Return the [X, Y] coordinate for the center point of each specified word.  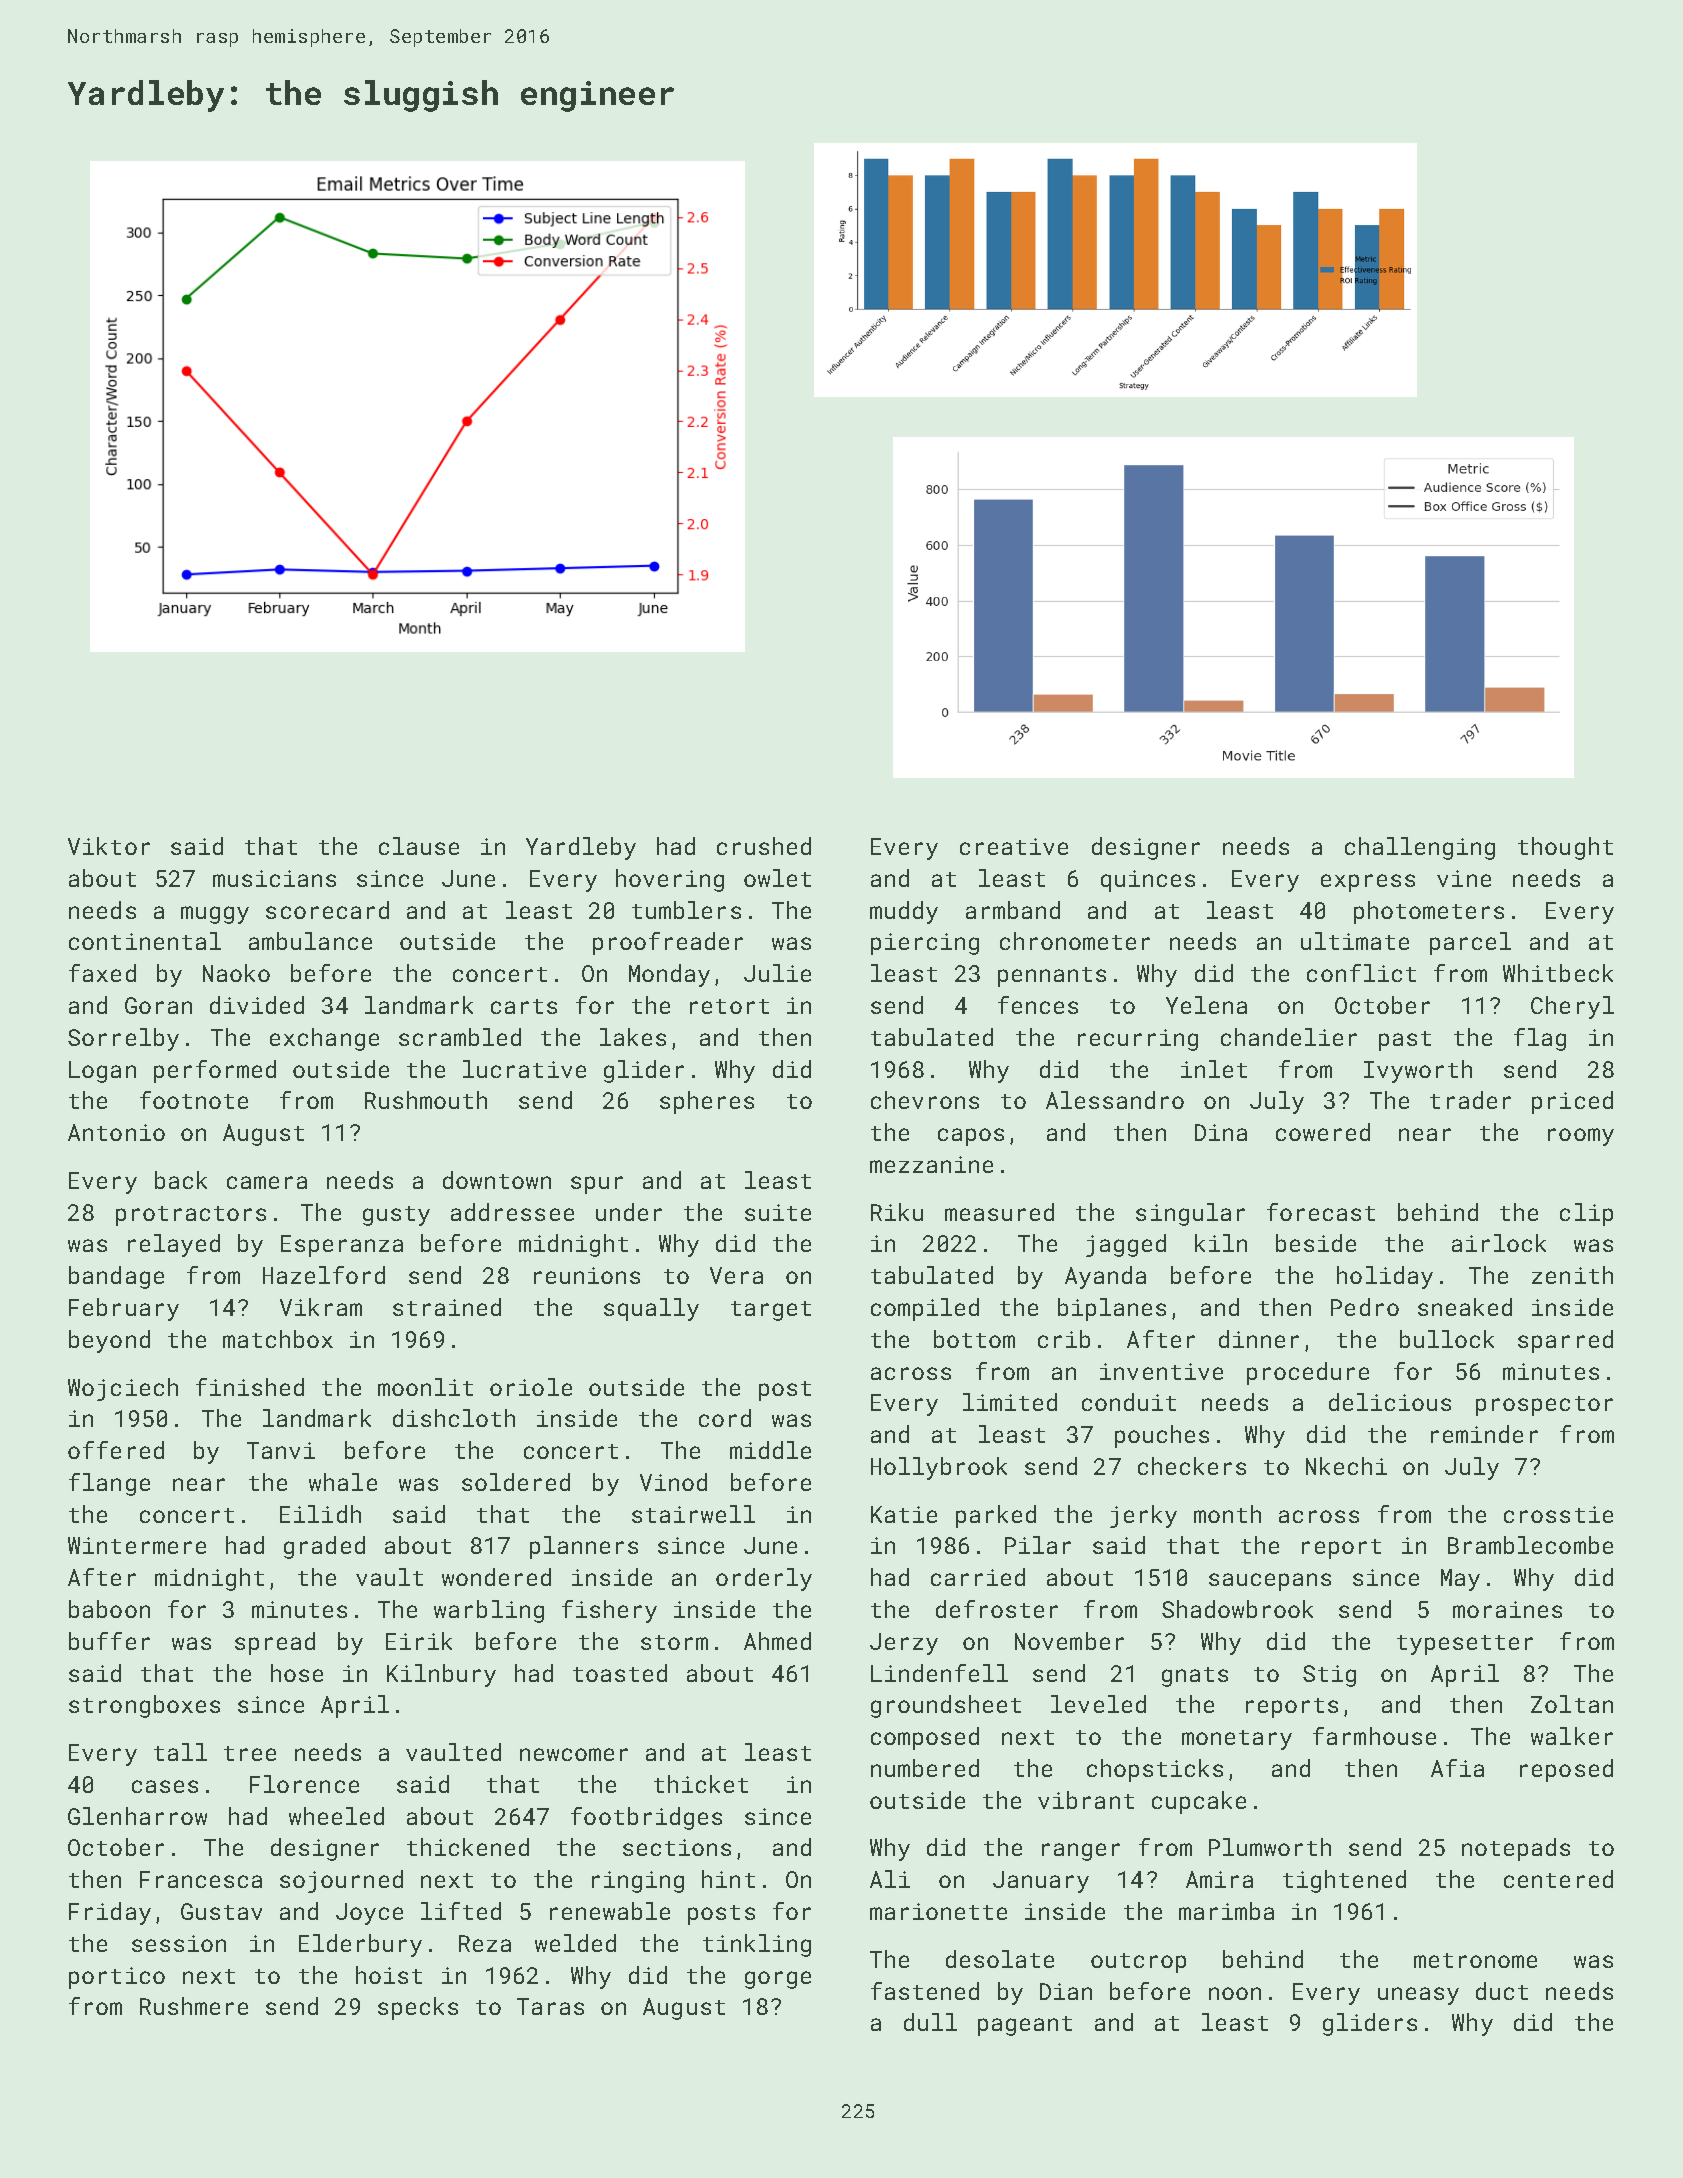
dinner [1259, 1339]
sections [677, 1847]
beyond [109, 1341]
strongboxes [144, 1706]
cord [725, 1418]
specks [418, 2008]
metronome [1475, 1960]
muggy [215, 915]
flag [1540, 1039]
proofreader [668, 943]
